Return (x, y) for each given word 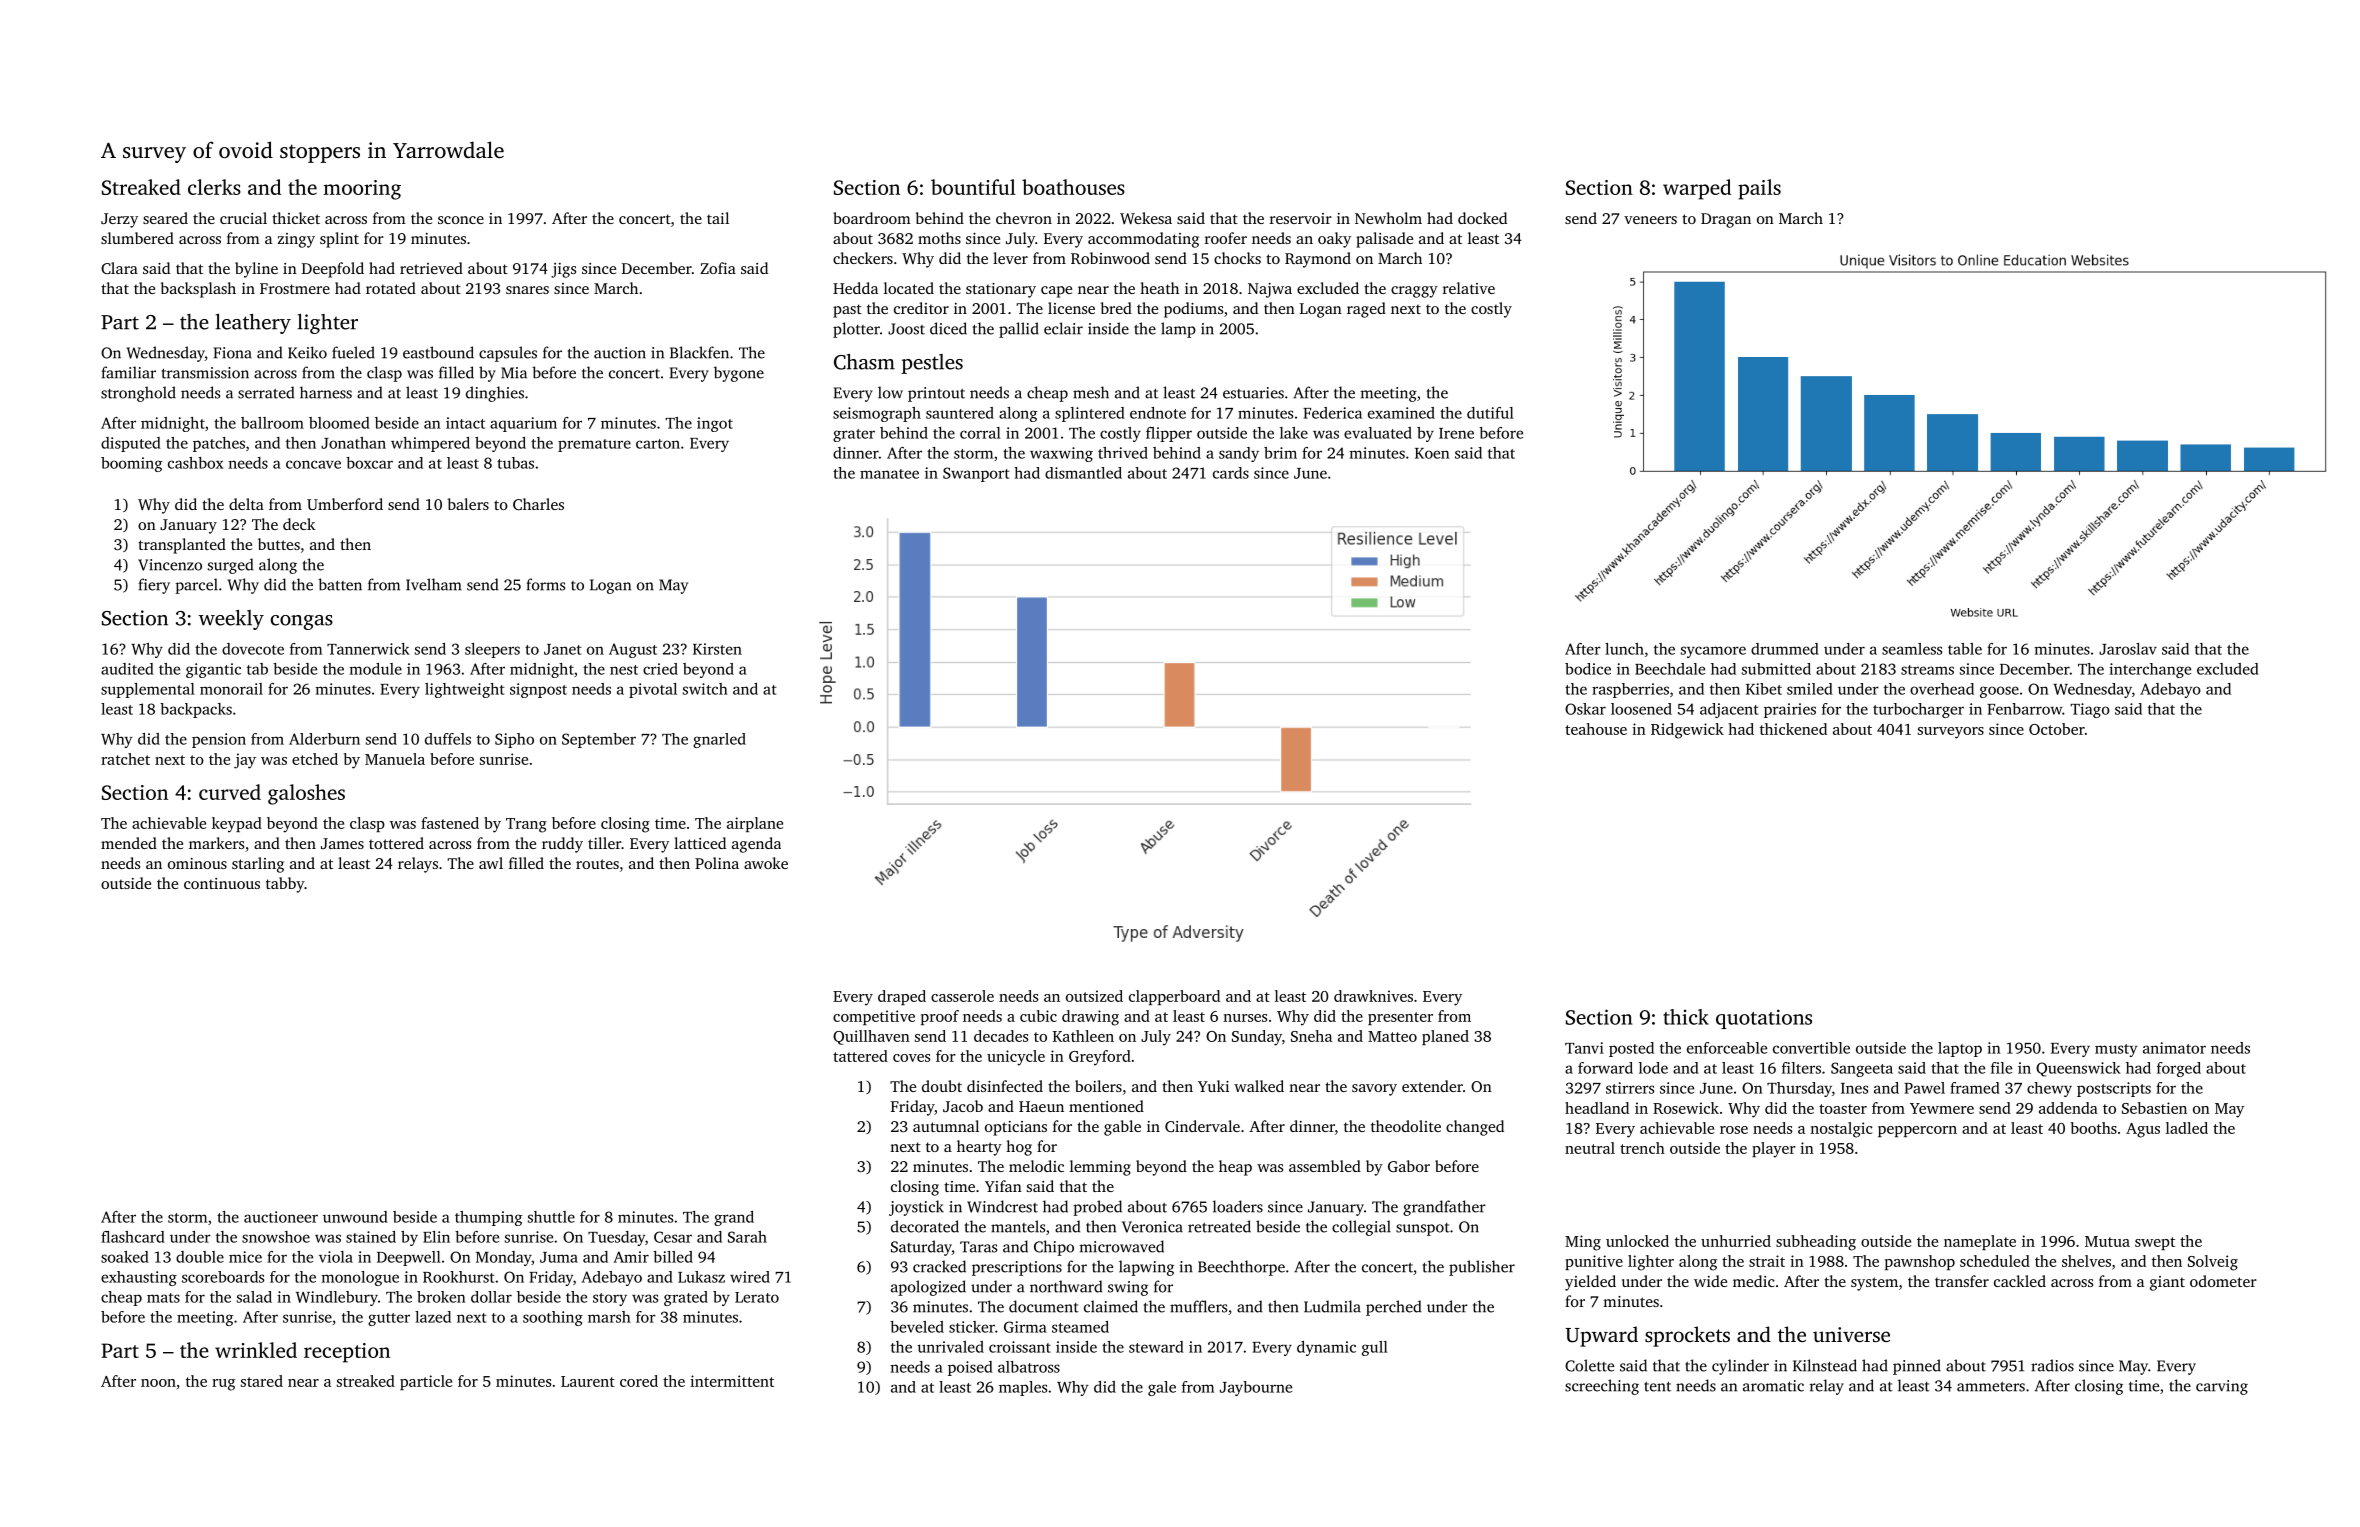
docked (1482, 218)
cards (1231, 473)
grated (686, 1298)
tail (718, 218)
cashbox (195, 463)
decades (1001, 1036)
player (1774, 1150)
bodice (1588, 669)
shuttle (551, 1217)
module (376, 669)
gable (1122, 1128)
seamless (1912, 649)
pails (1759, 189)
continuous (222, 883)
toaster (1843, 1109)
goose (1999, 692)
